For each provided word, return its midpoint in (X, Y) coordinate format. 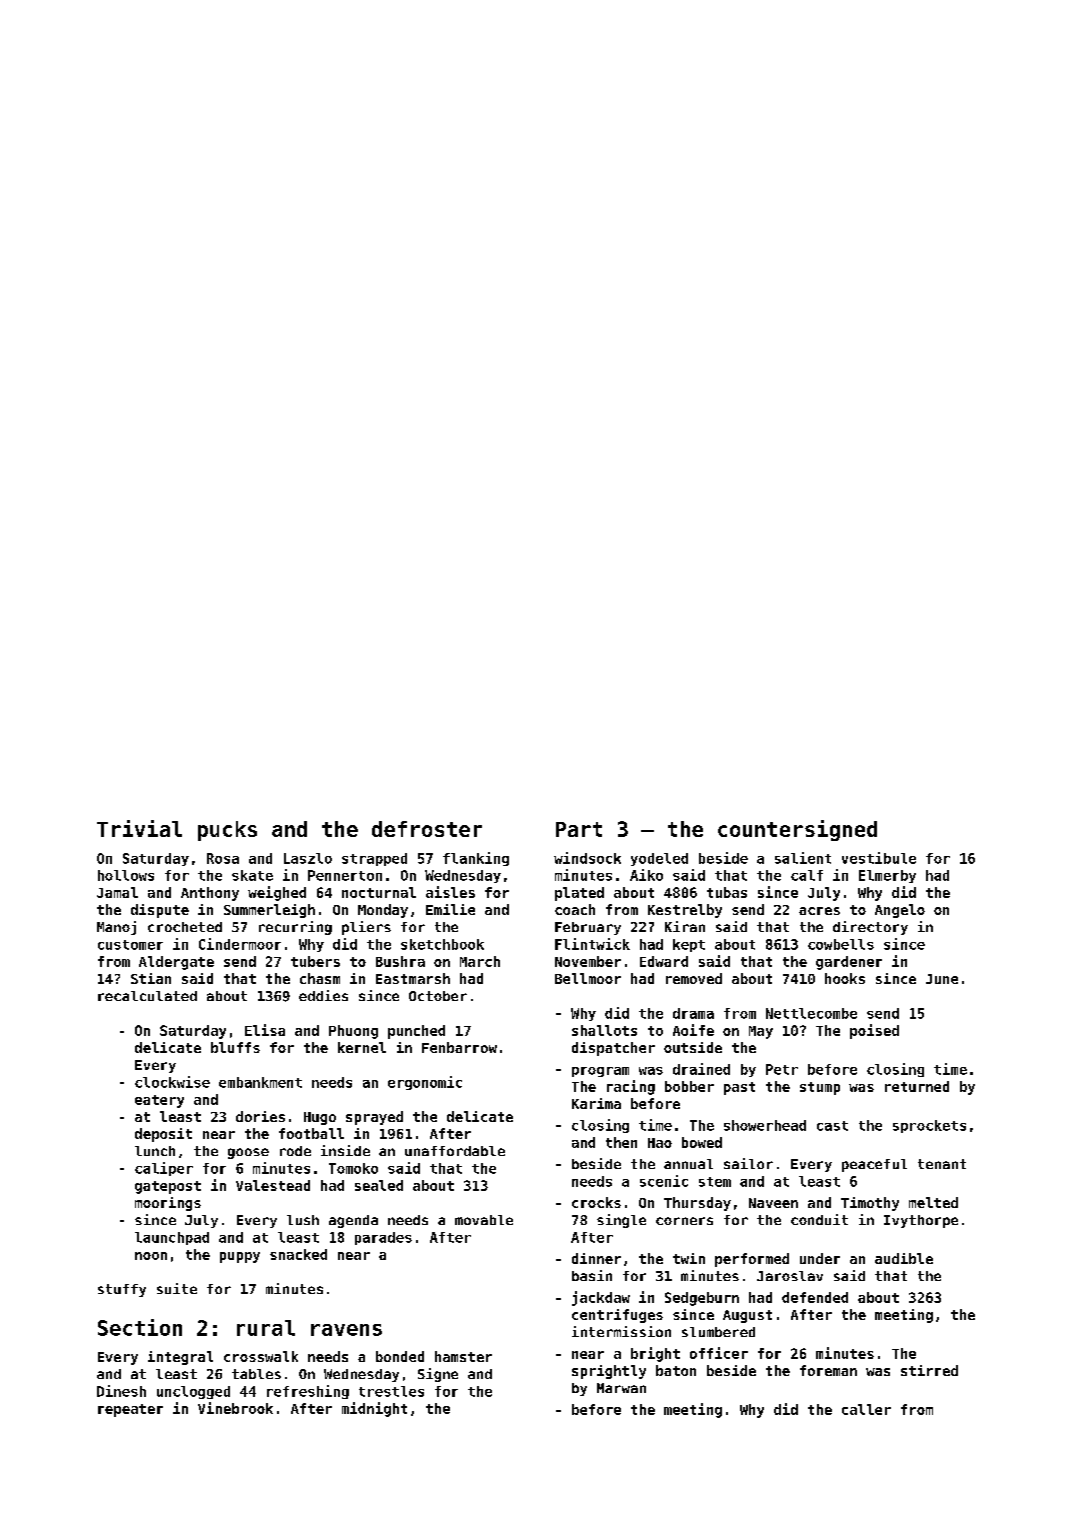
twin (689, 1258)
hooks (845, 978)
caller (866, 1409)
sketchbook (442, 944)
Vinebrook (235, 1408)
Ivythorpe (921, 1221)
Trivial (139, 828)
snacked (298, 1254)
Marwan (621, 1388)
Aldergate (176, 963)
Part (579, 829)
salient (803, 858)
